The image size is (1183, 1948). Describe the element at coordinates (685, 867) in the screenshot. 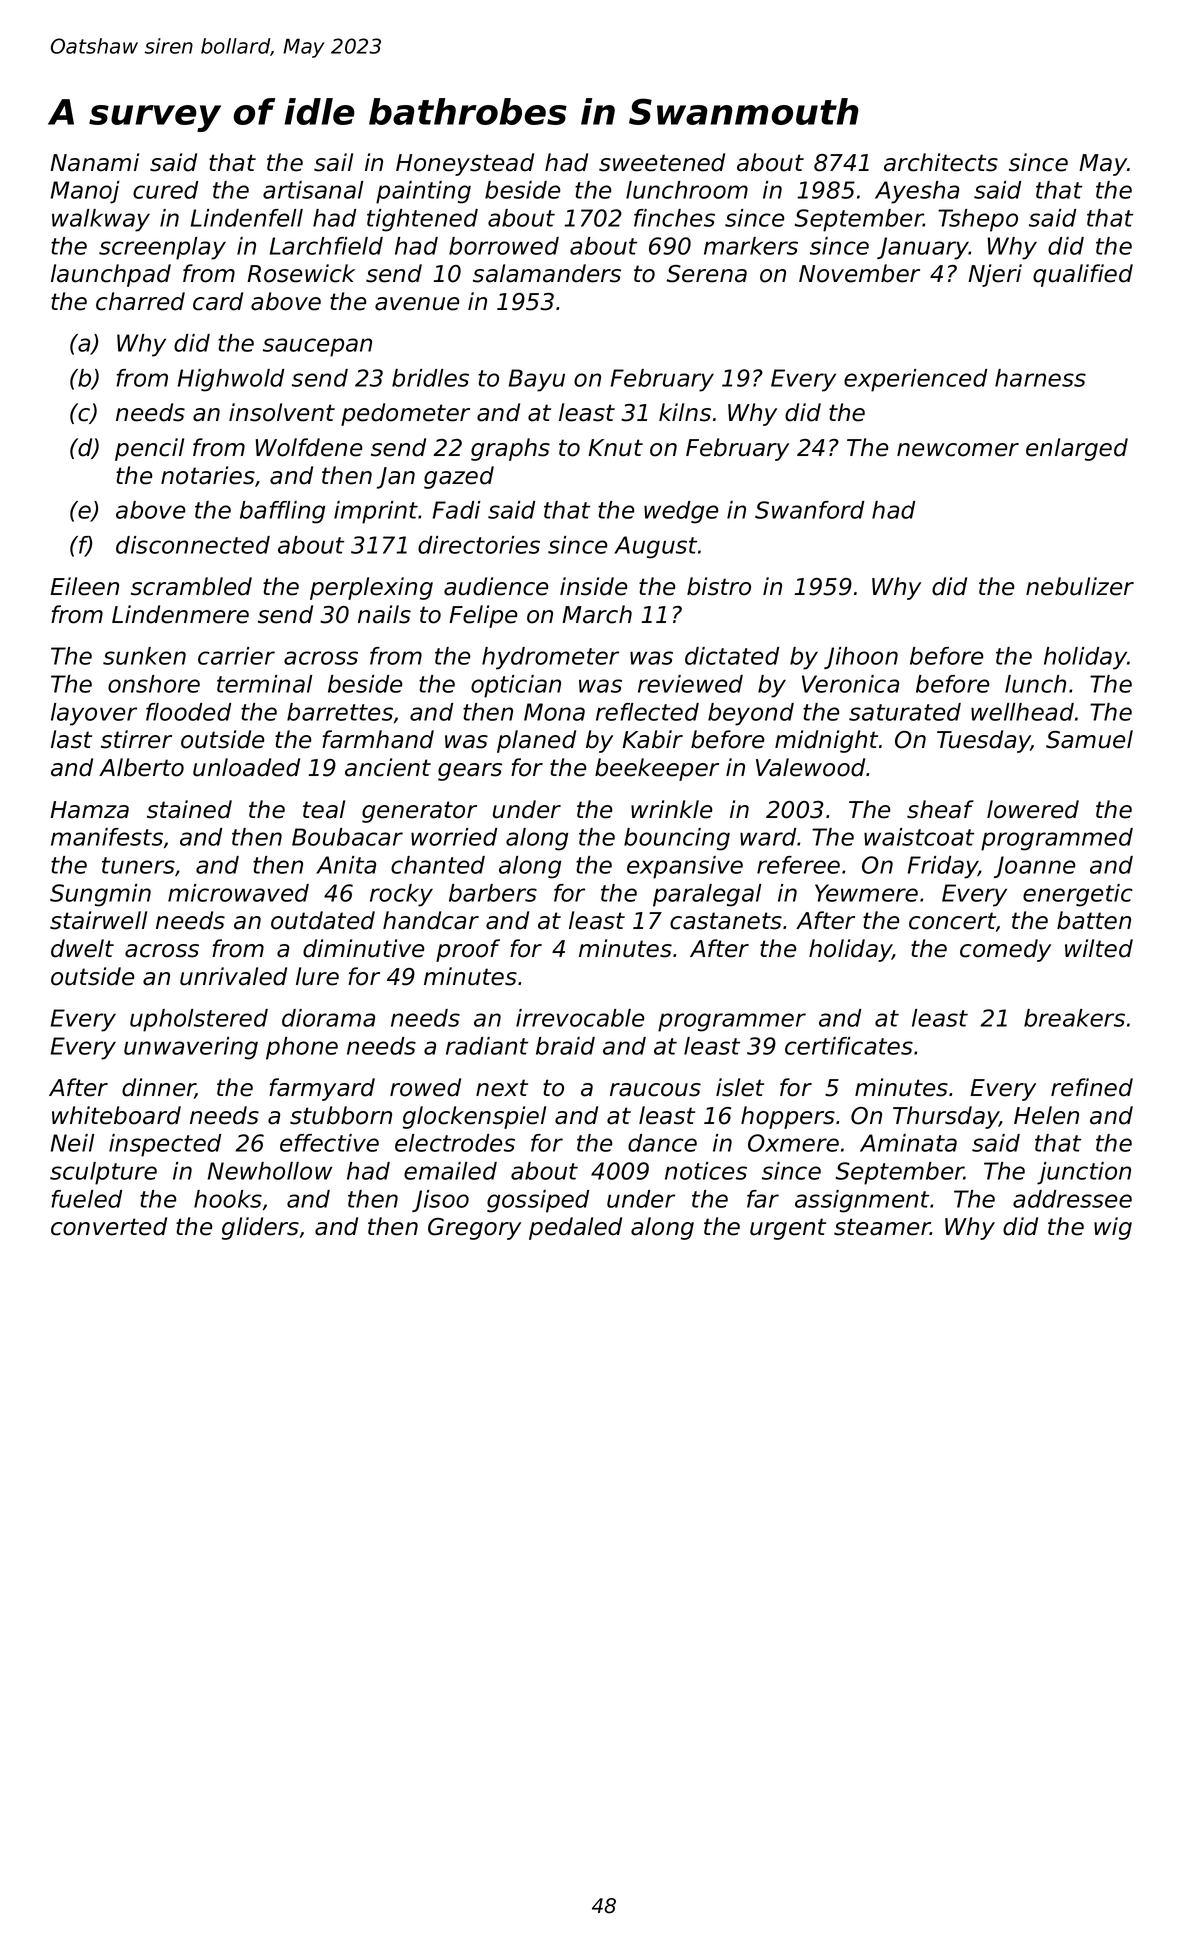

I see `expansive` at that location.
